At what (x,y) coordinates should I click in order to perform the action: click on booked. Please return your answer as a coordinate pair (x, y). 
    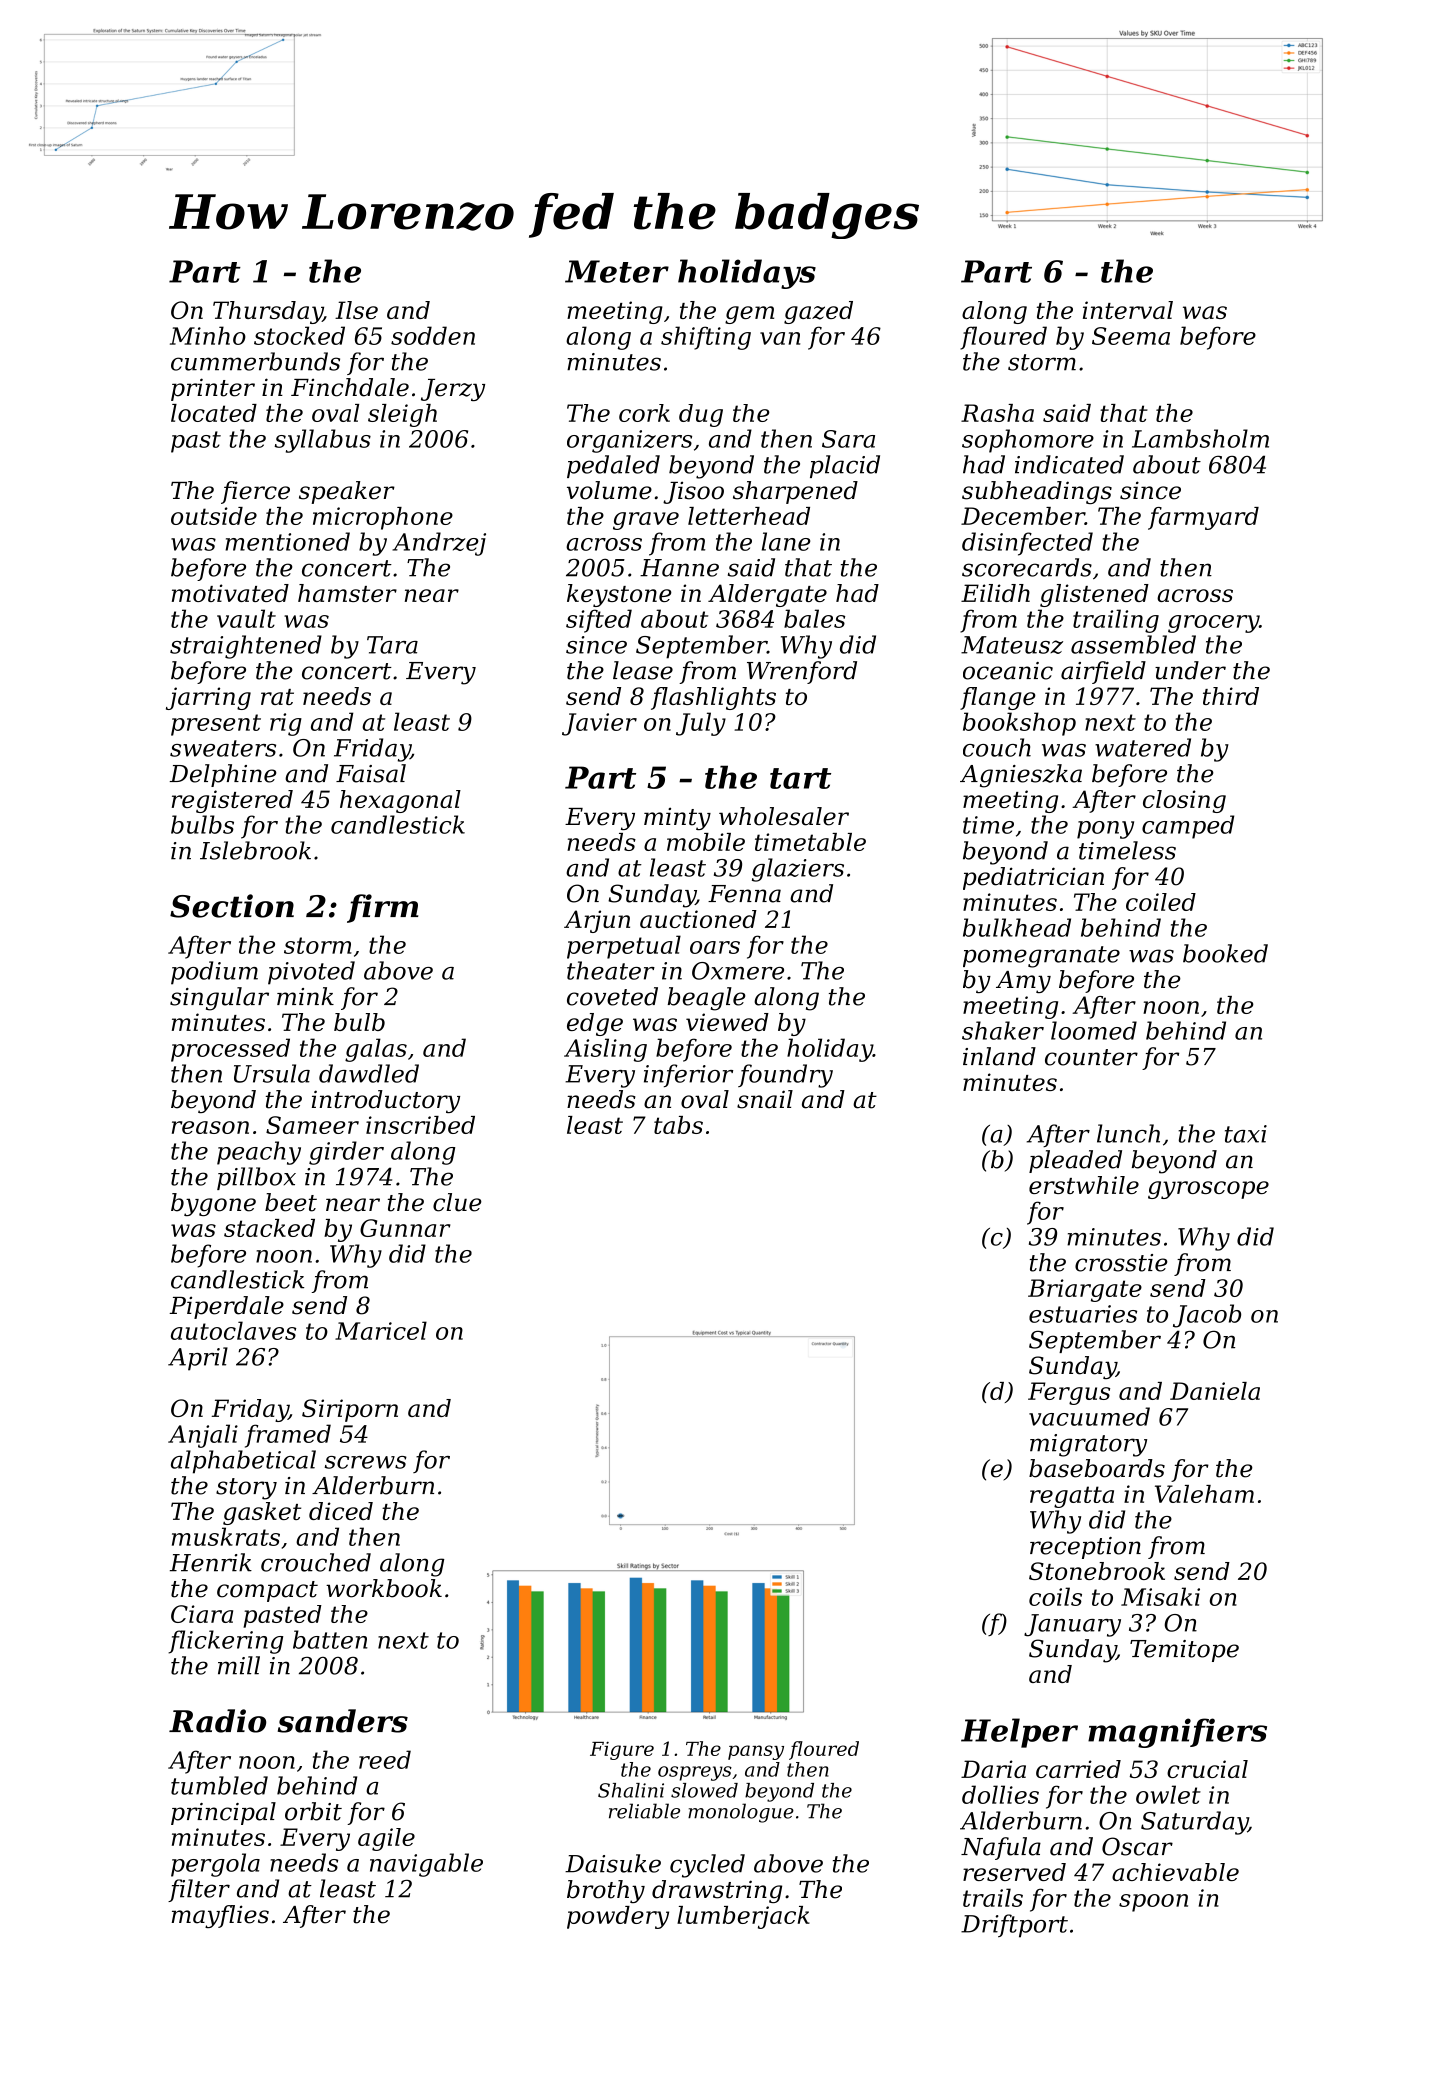
    Looking at the image, I should click on (1225, 953).
